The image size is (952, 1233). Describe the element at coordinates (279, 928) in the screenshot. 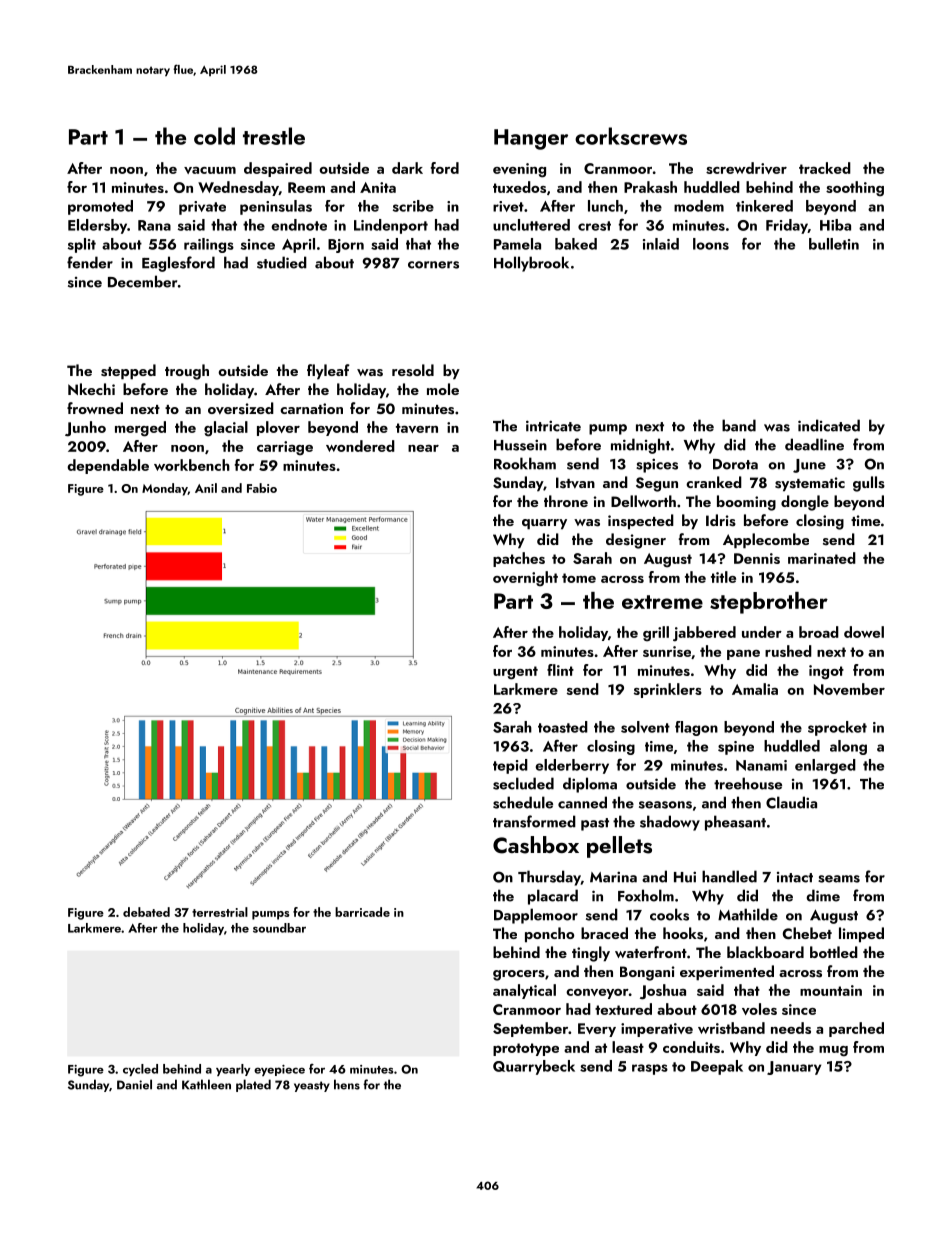

I see `soundbar` at that location.
